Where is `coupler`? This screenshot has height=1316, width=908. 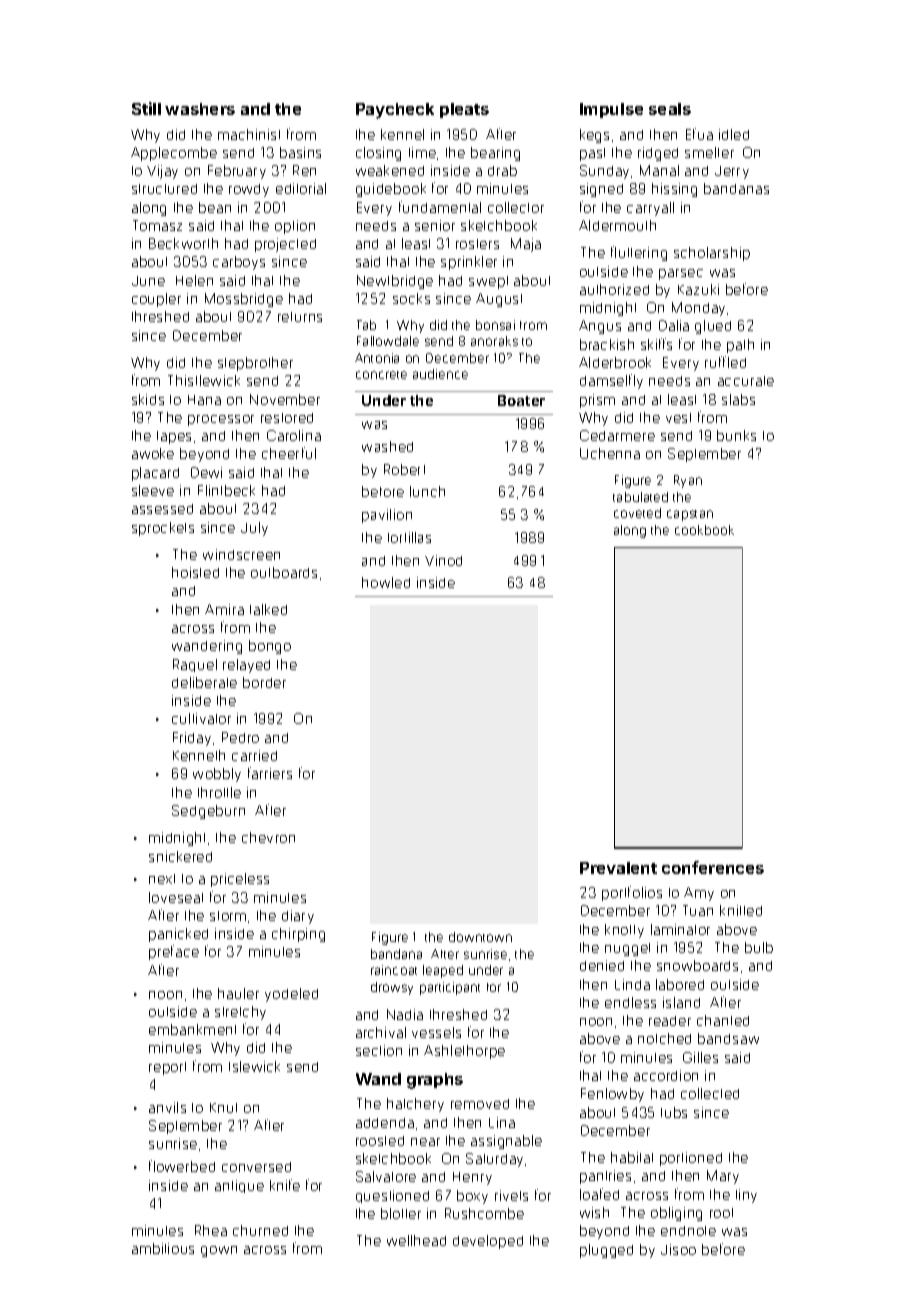
coupler is located at coordinates (156, 300).
